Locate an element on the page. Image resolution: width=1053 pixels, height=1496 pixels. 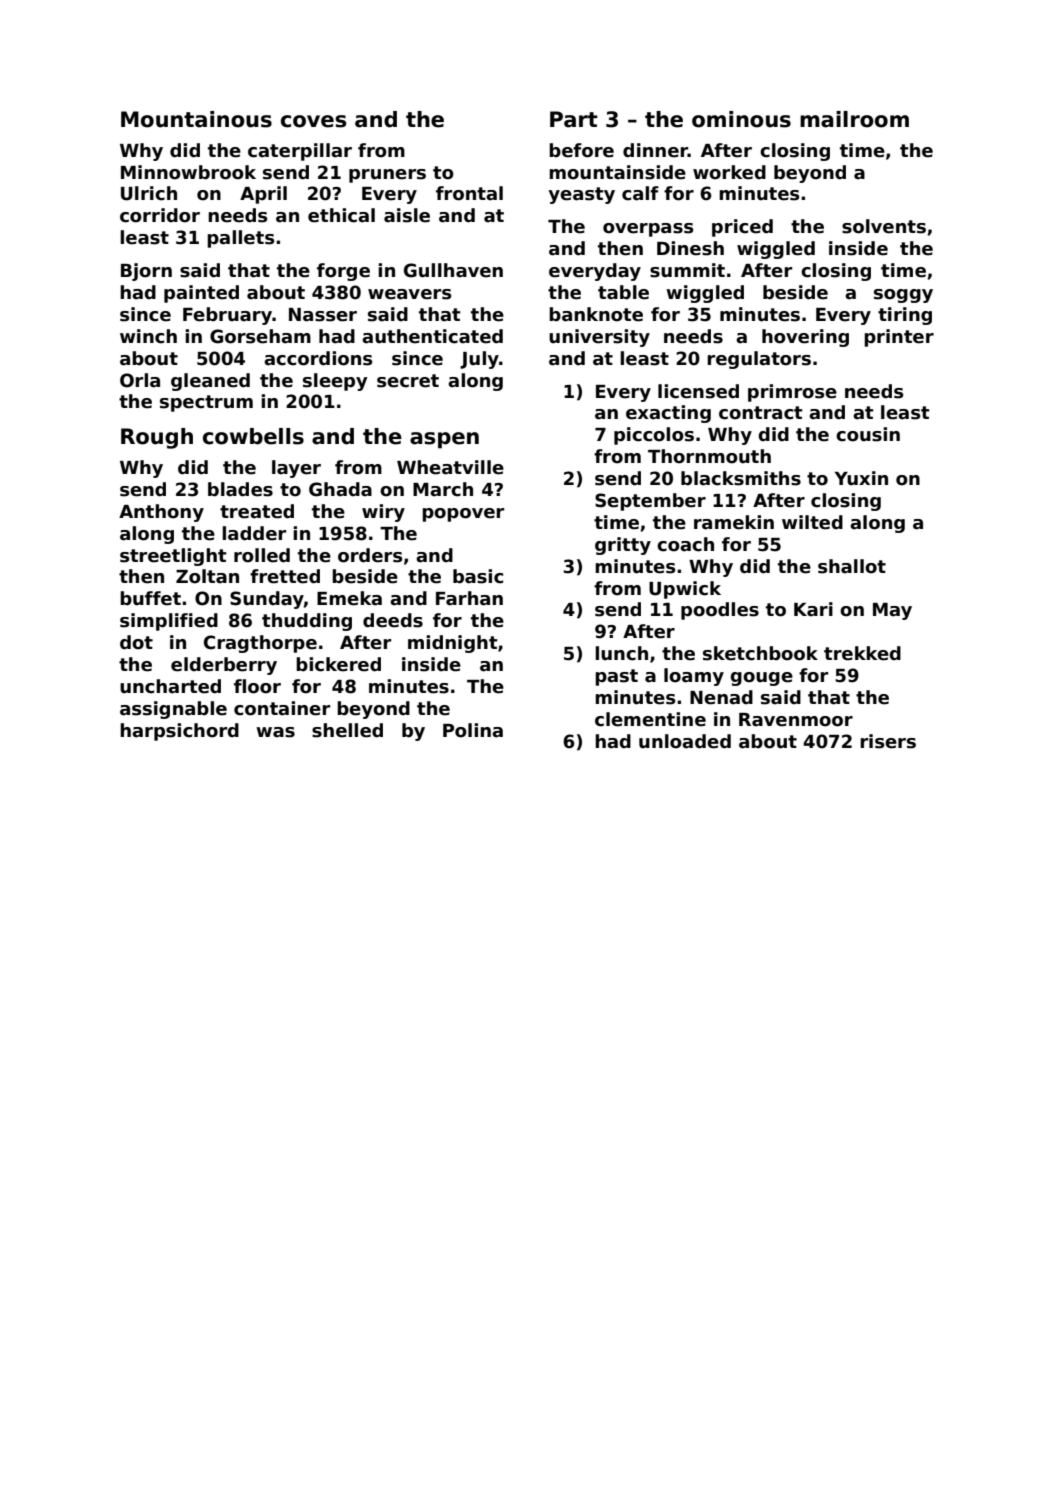
gritty is located at coordinates (623, 546).
